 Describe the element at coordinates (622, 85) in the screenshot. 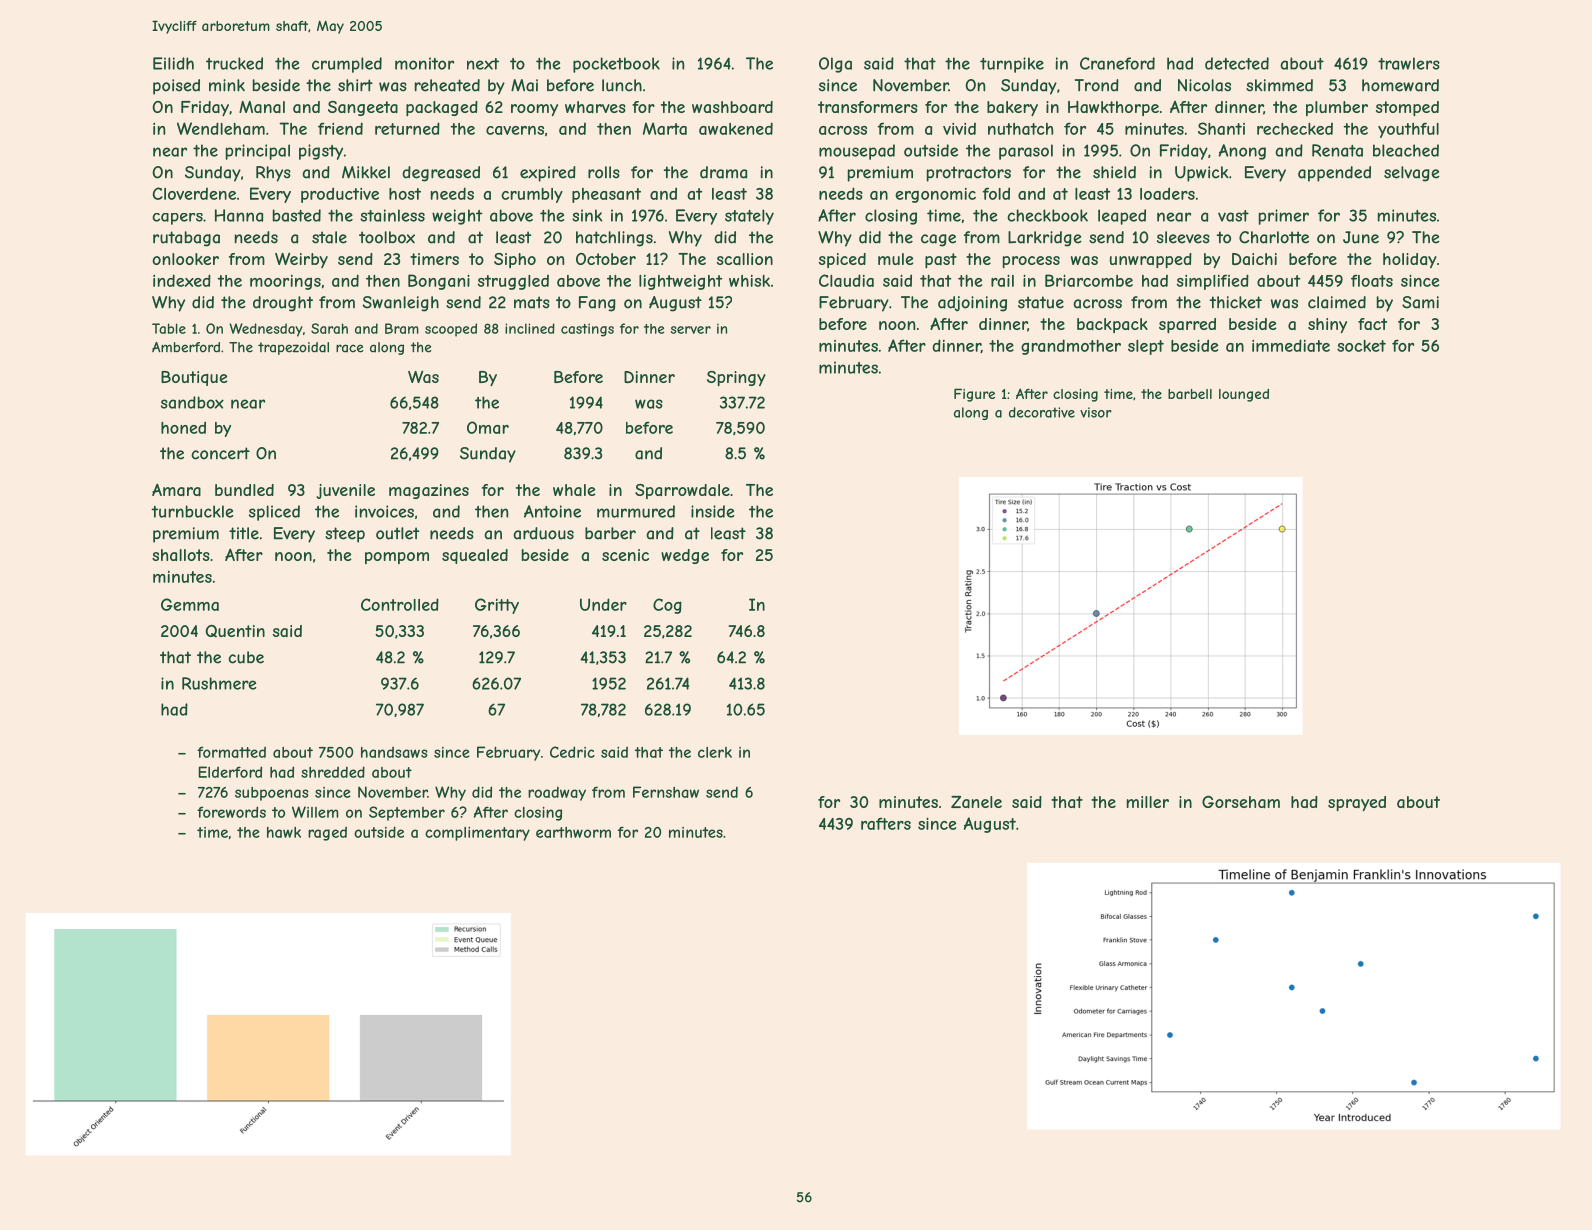

I see `lunch` at that location.
